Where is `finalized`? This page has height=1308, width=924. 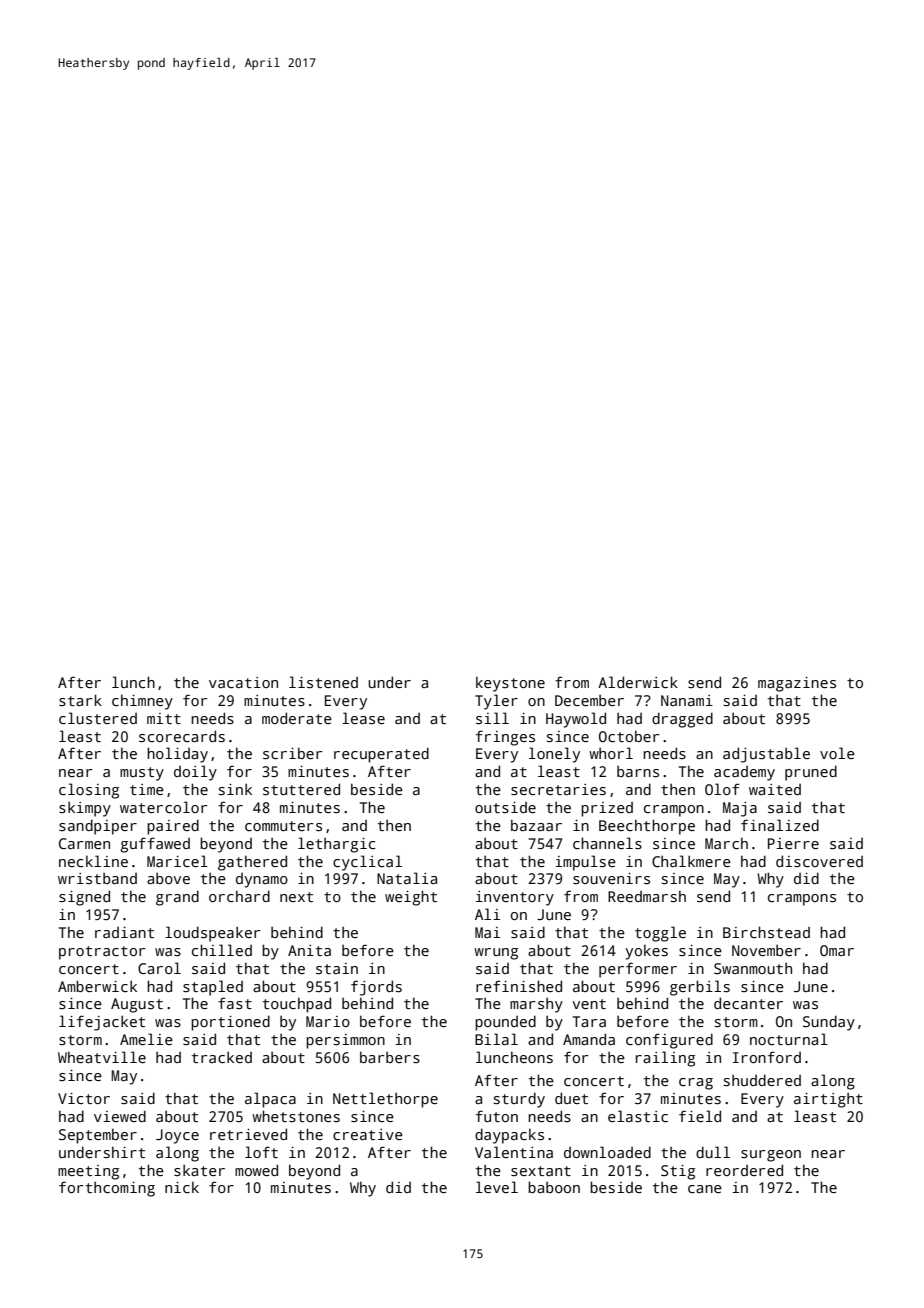 finalized is located at coordinates (780, 825).
